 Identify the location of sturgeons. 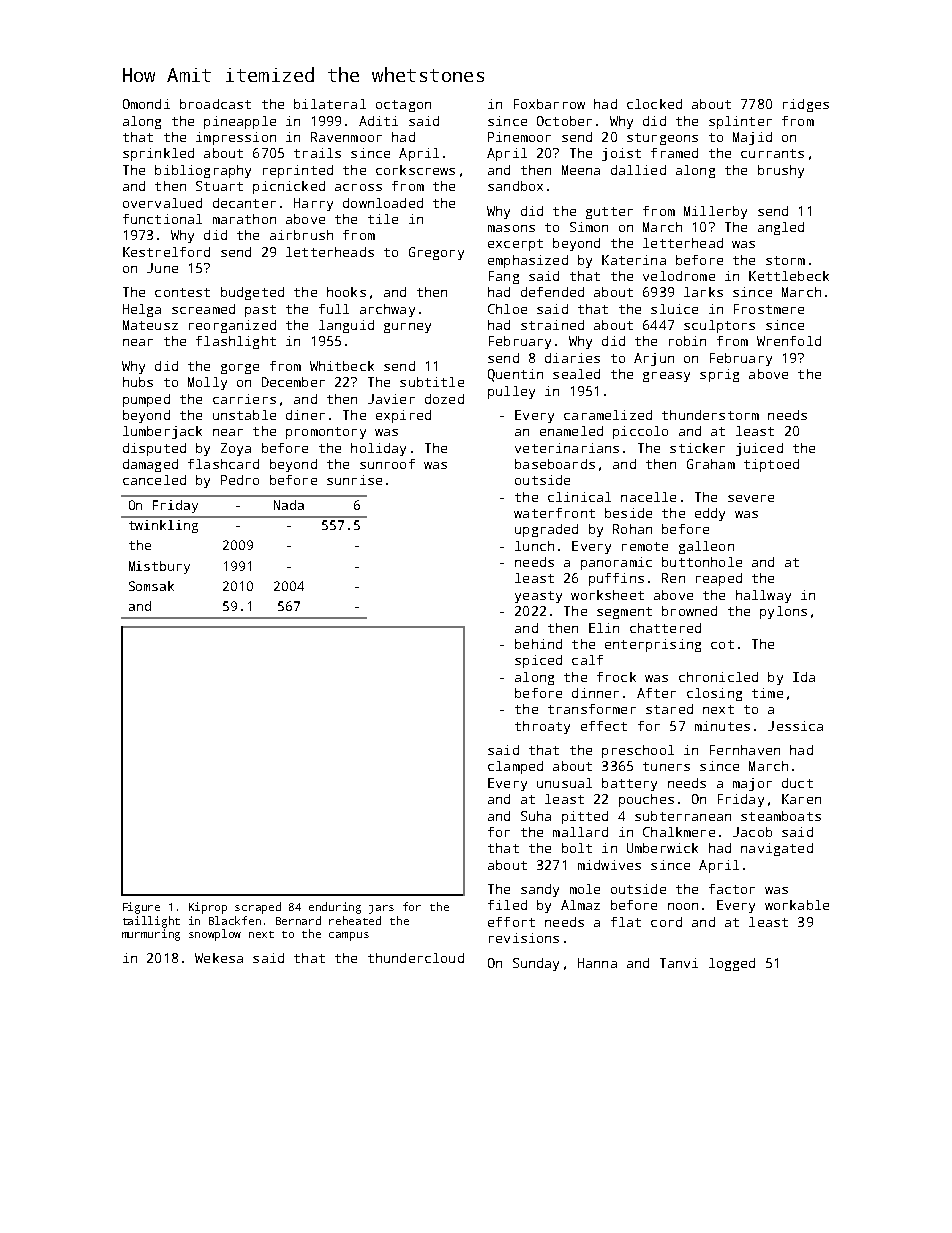
(662, 139).
